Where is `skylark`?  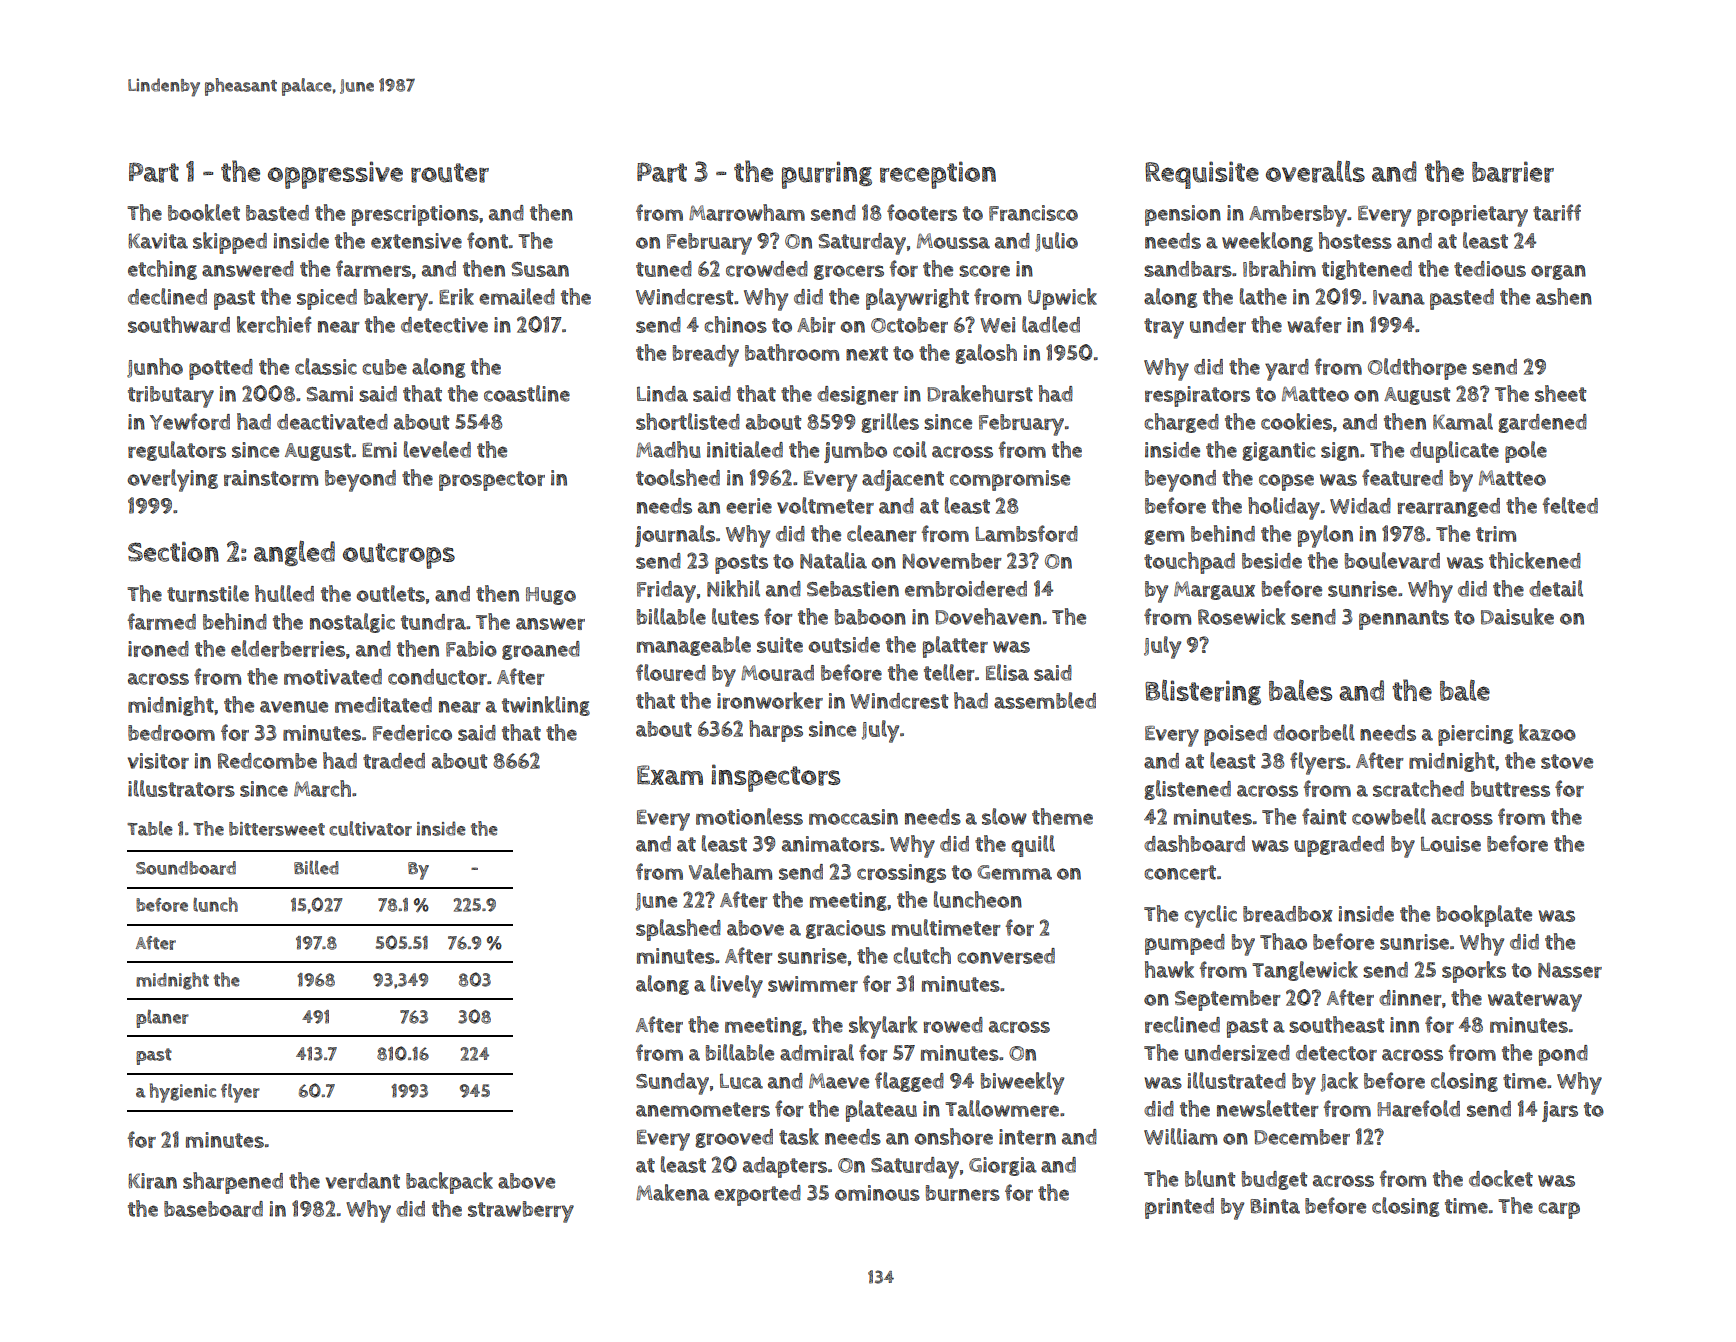 skylark is located at coordinates (883, 1027).
